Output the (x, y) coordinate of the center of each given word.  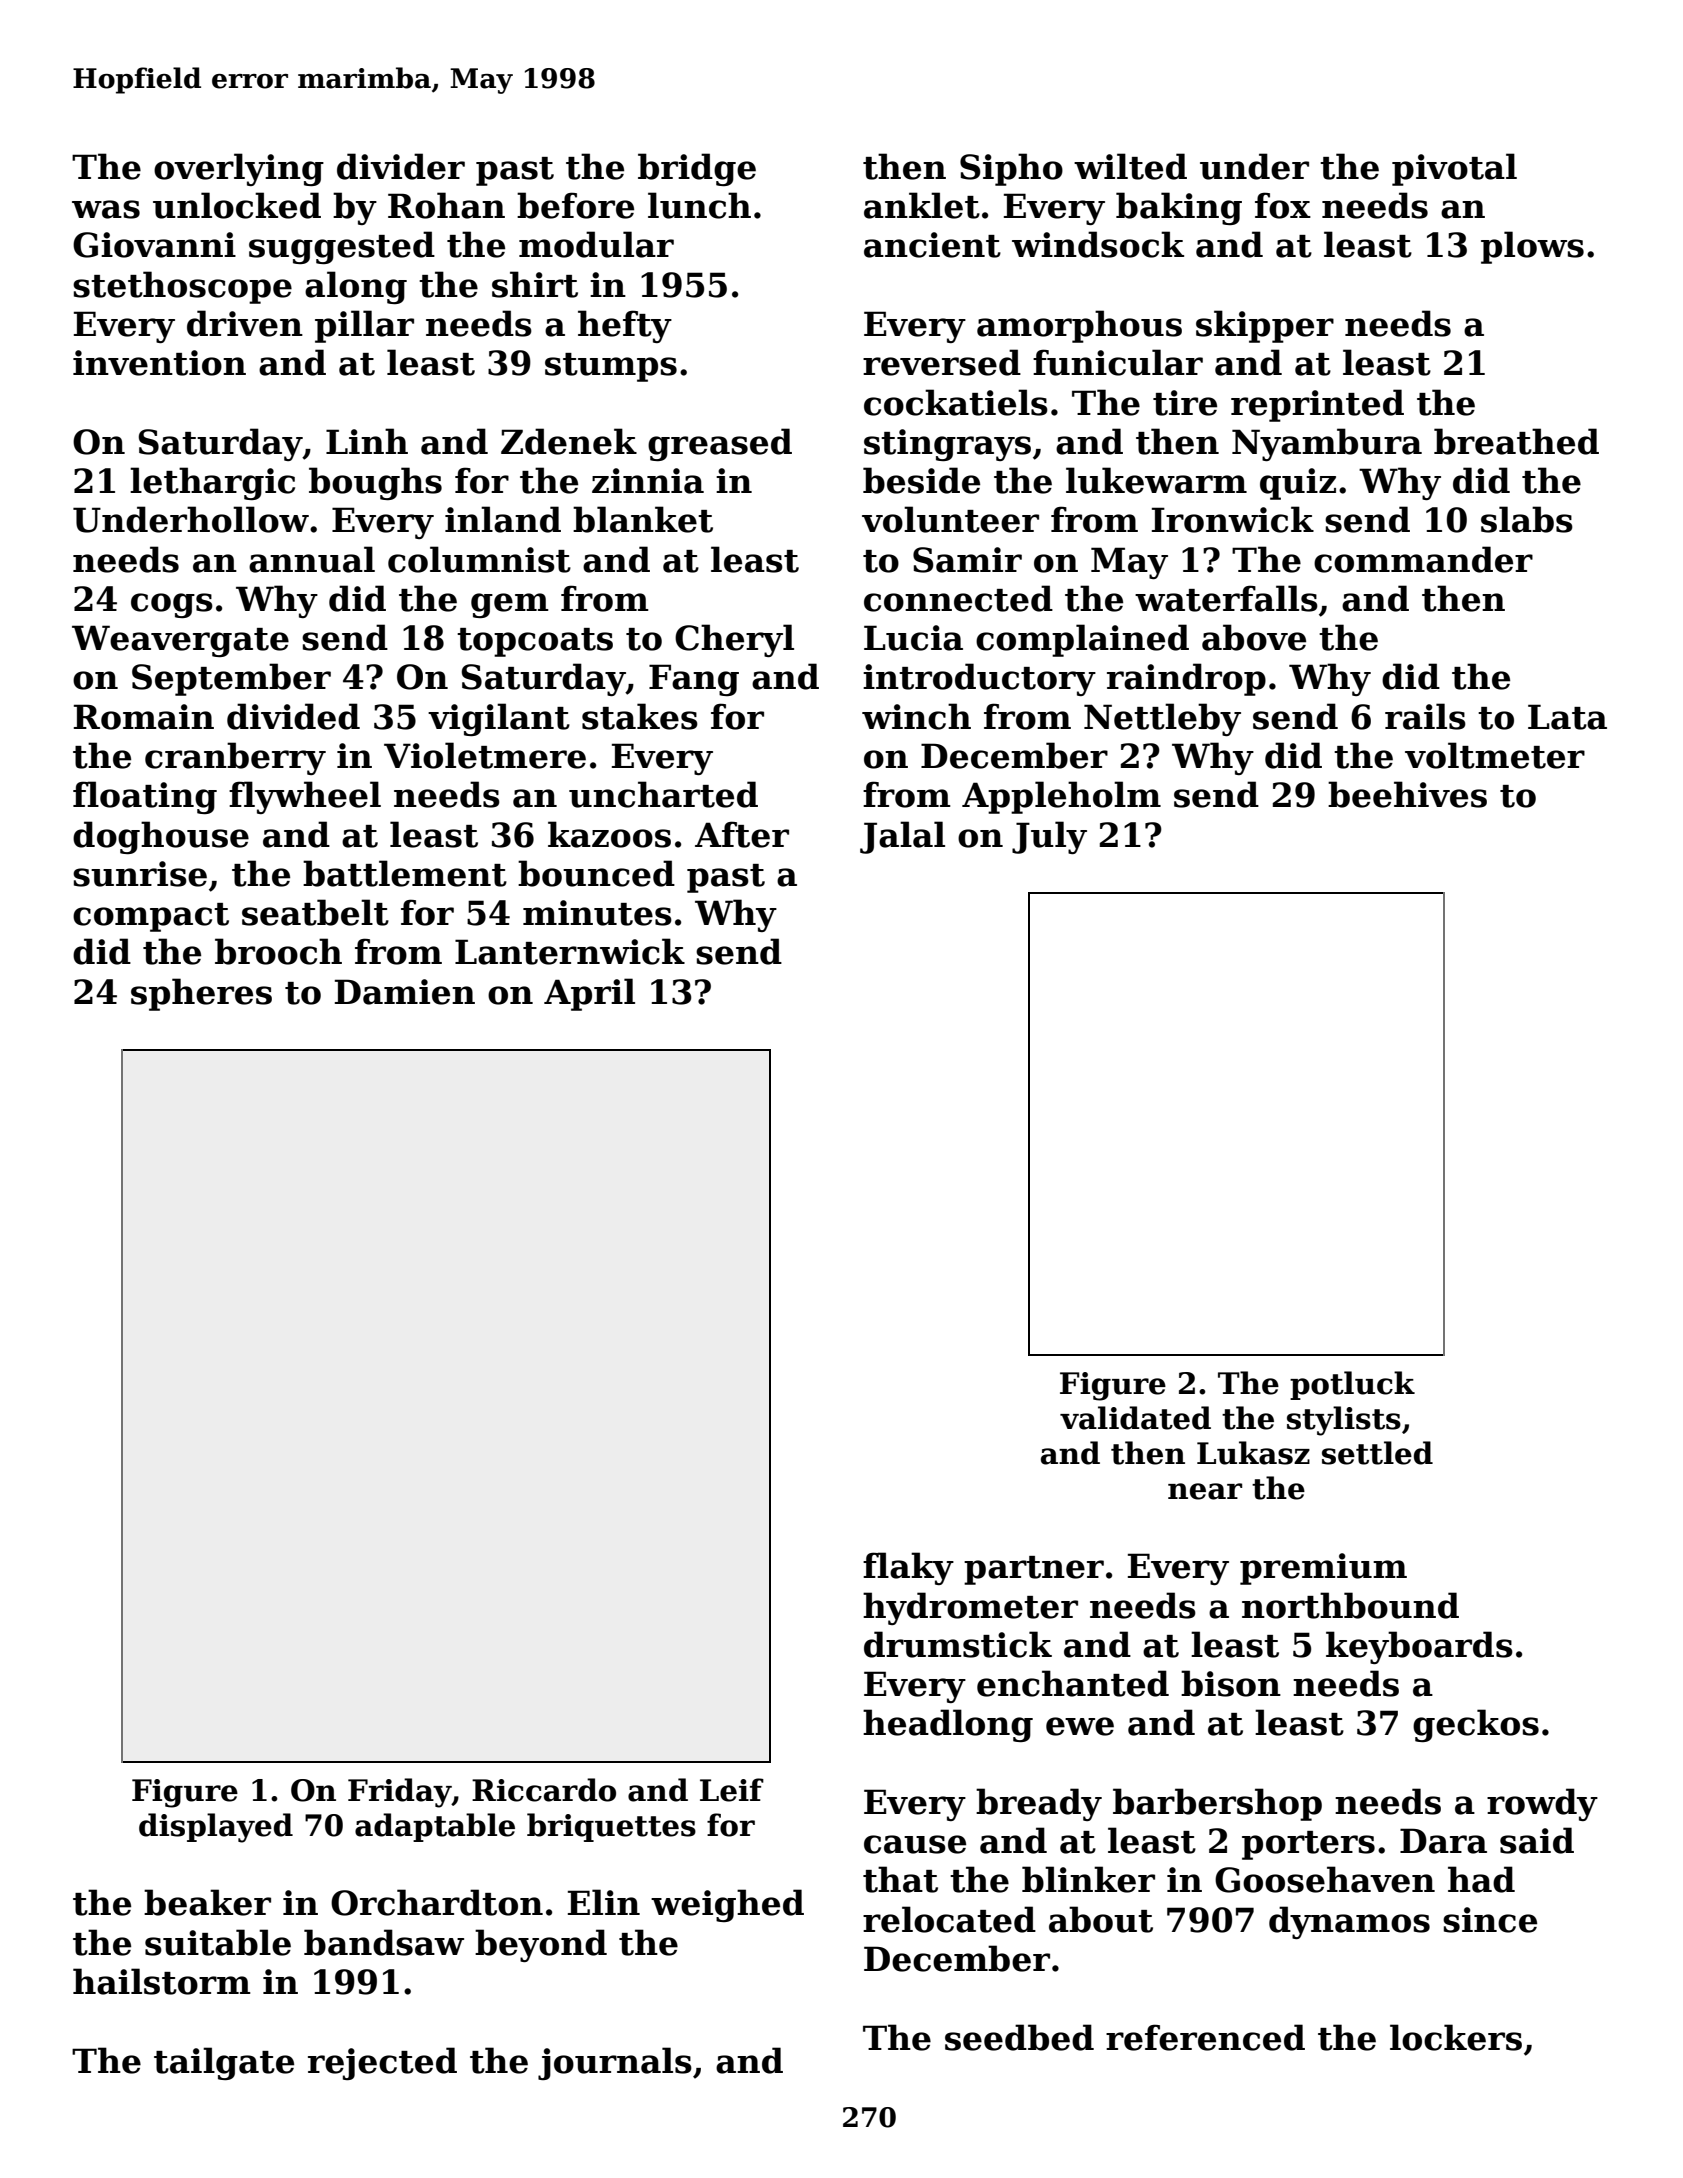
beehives (1407, 794)
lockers (1456, 2037)
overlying (239, 169)
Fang (694, 680)
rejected (382, 2063)
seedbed (1019, 2037)
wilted (1130, 166)
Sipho (1011, 169)
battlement (405, 873)
